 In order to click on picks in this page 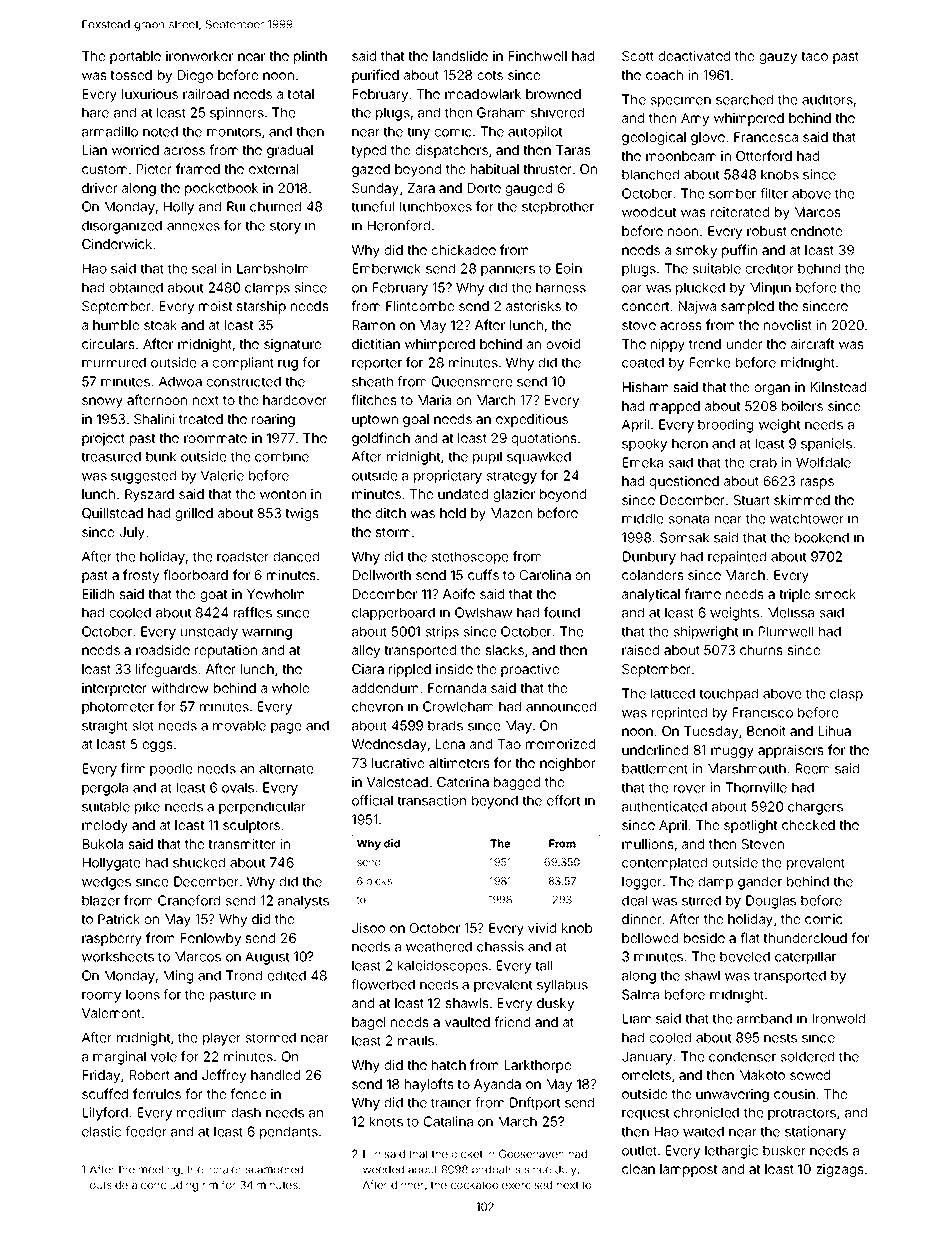, I will do `click(379, 882)`.
